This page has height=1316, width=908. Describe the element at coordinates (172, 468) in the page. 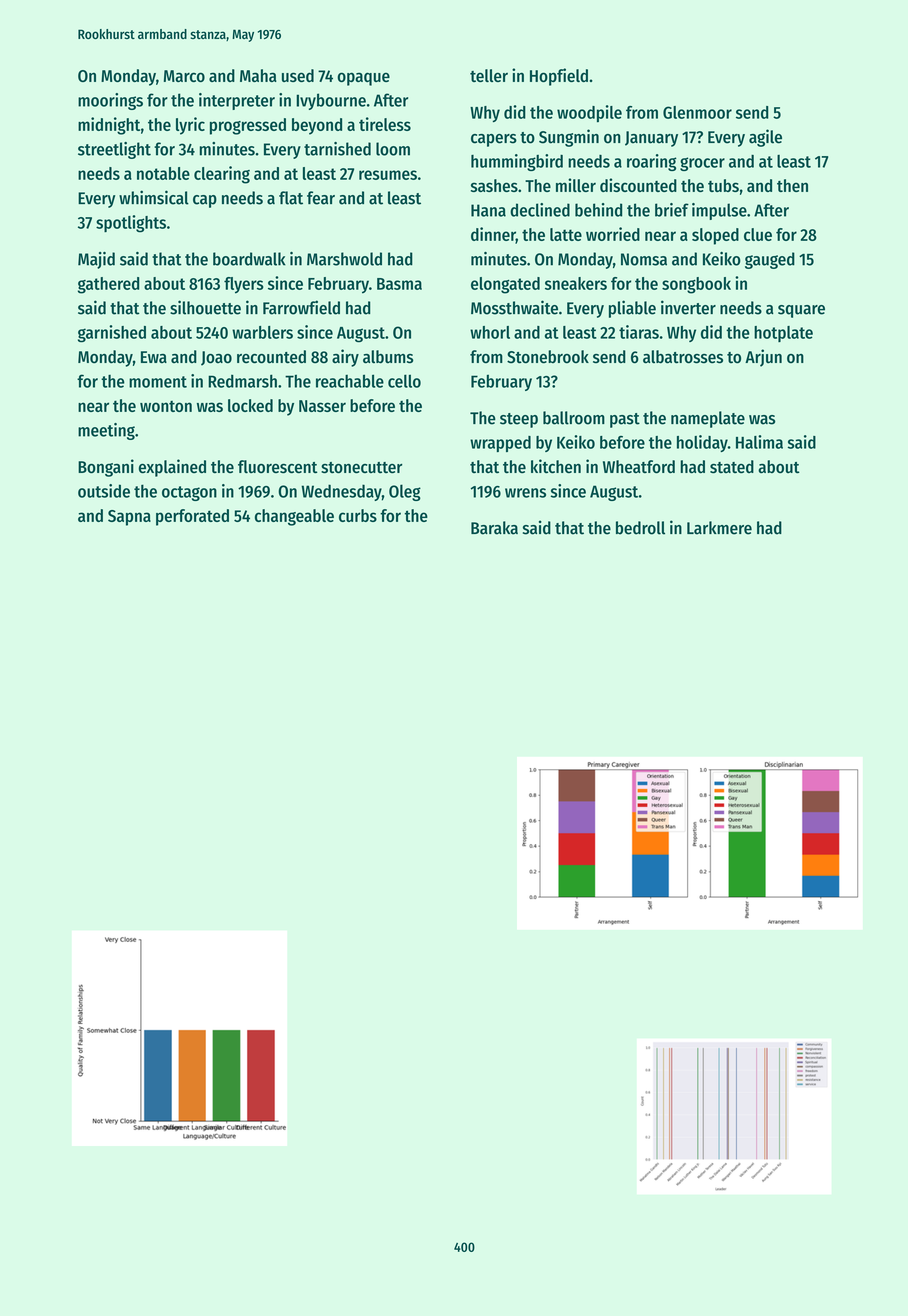

I see `explained` at that location.
